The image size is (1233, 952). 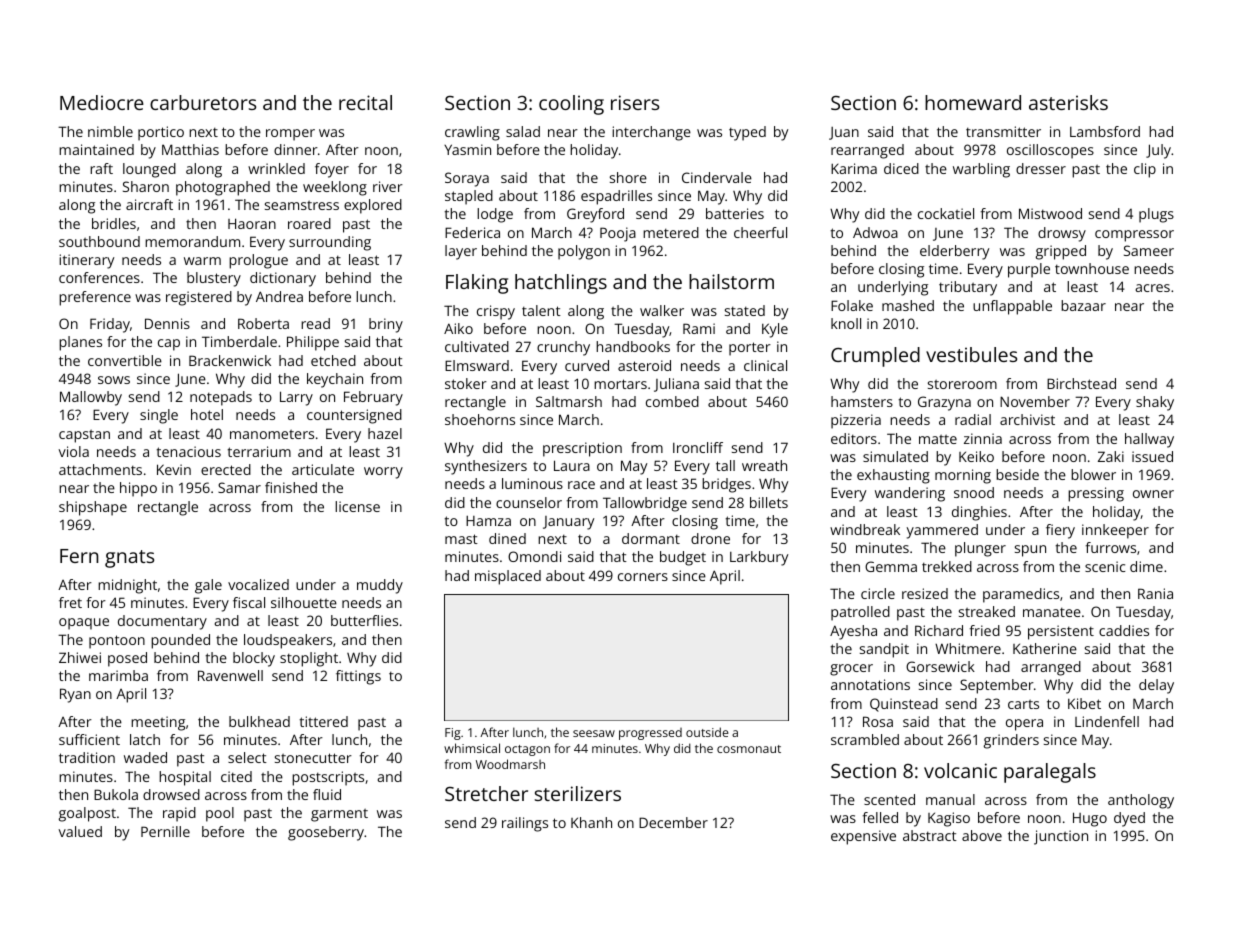 I want to click on Birchstead, so click(x=1081, y=383).
